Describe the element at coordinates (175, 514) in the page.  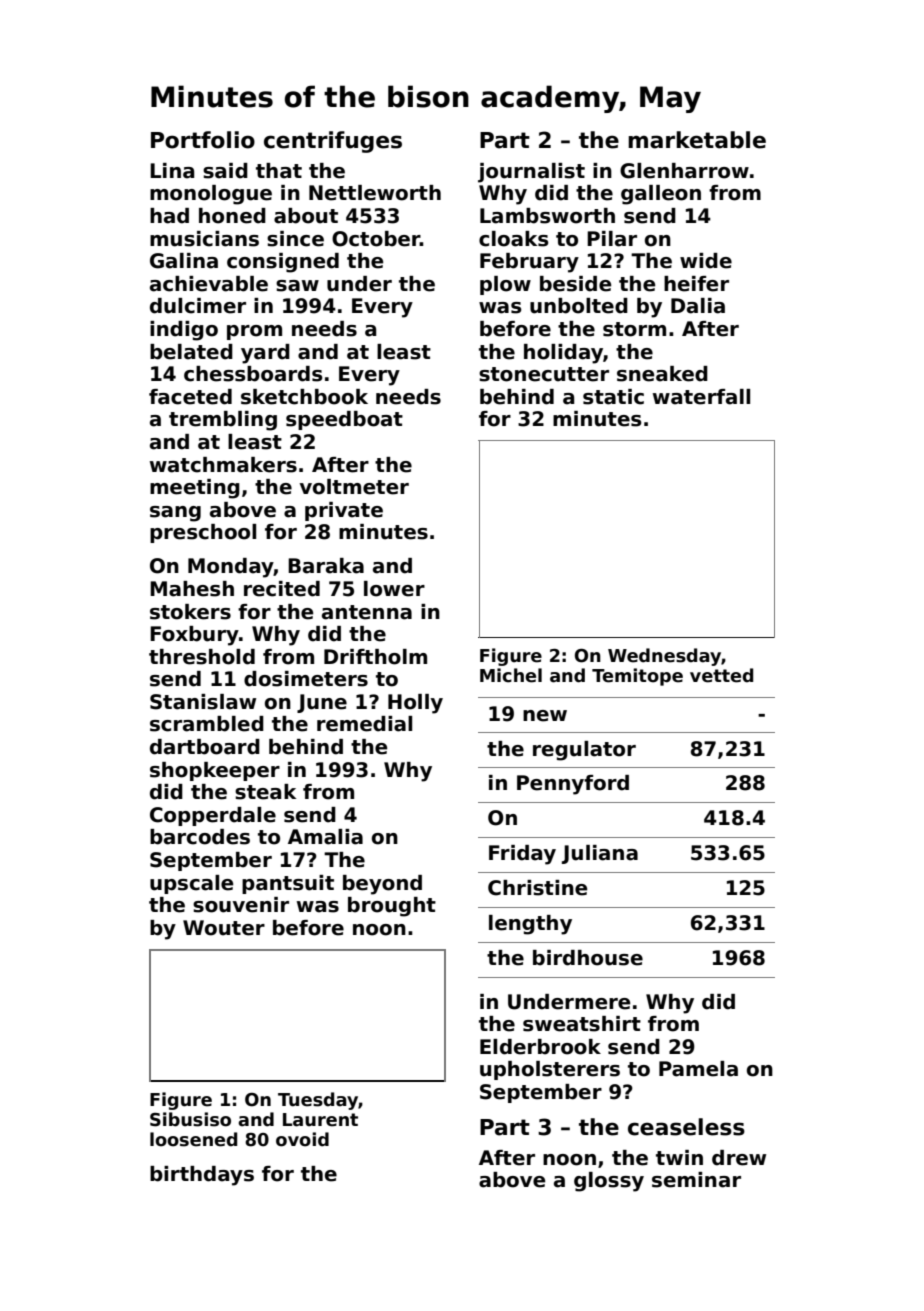
I see `sang` at that location.
